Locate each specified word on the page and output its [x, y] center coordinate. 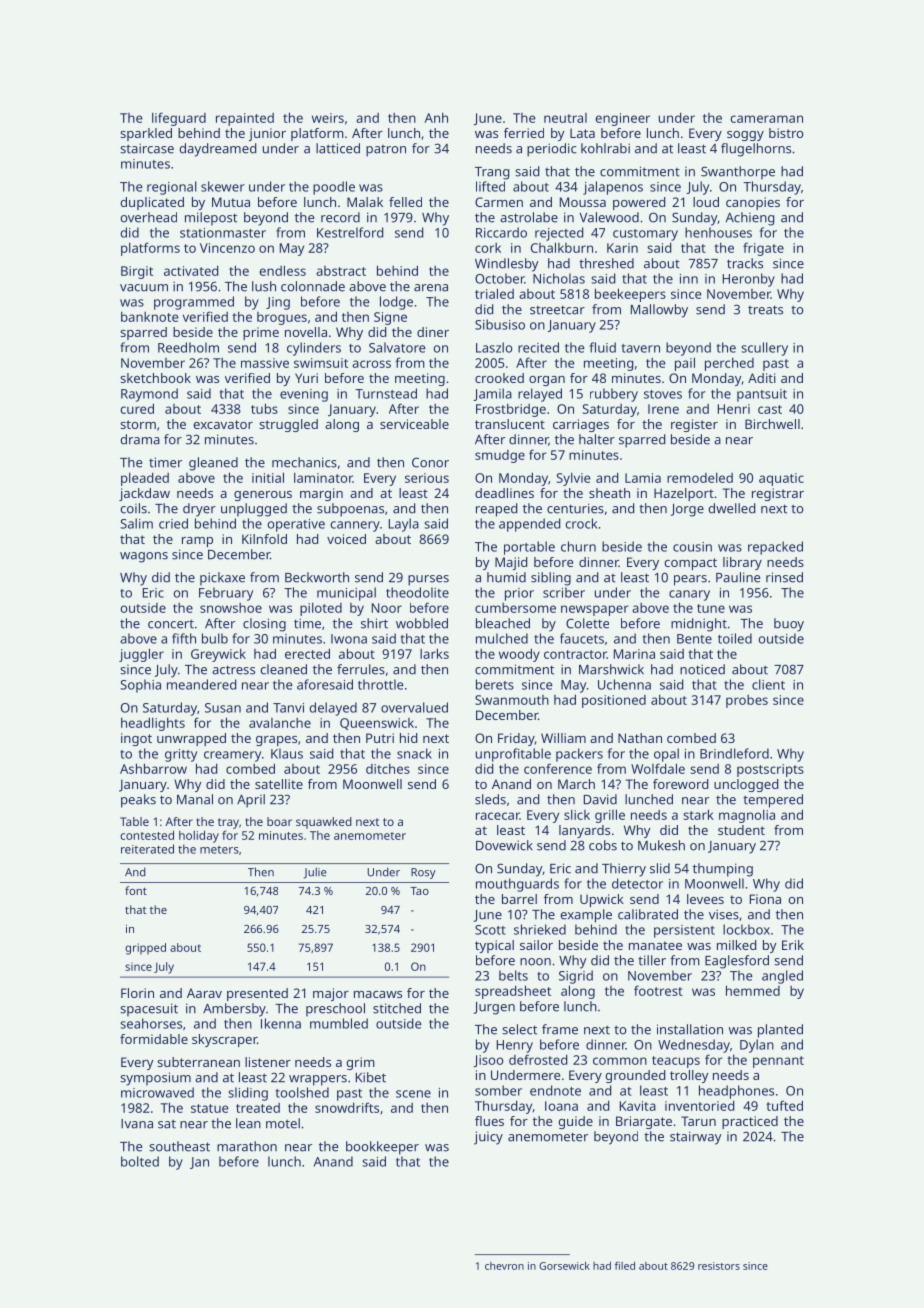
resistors [719, 1266]
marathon [247, 1146]
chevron [504, 1266]
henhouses [718, 232]
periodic [552, 150]
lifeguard [179, 119]
